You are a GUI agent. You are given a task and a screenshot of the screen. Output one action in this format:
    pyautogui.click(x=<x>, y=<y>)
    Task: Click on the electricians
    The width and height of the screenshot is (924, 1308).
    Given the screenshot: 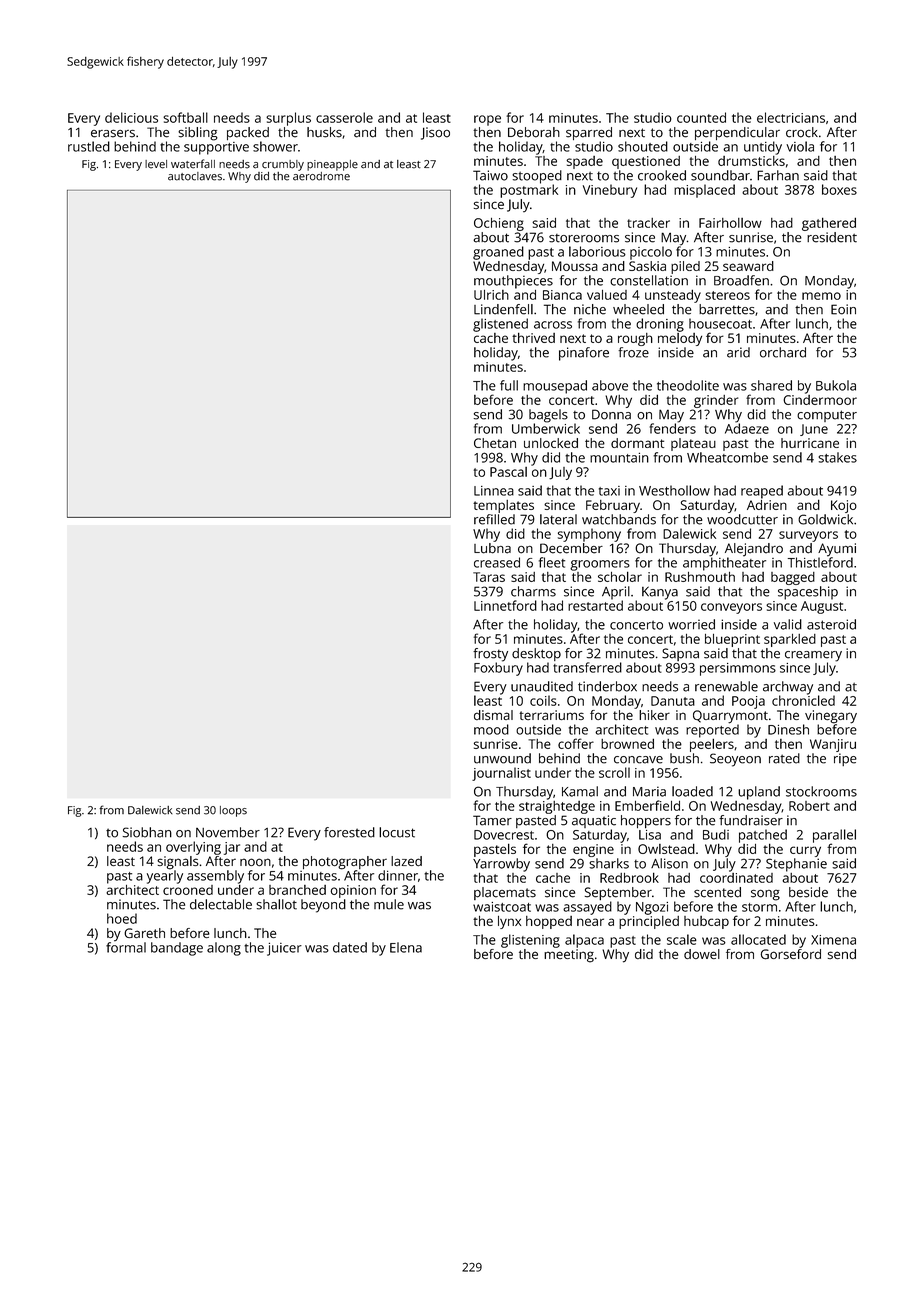 What is the action you would take?
    pyautogui.click(x=791, y=117)
